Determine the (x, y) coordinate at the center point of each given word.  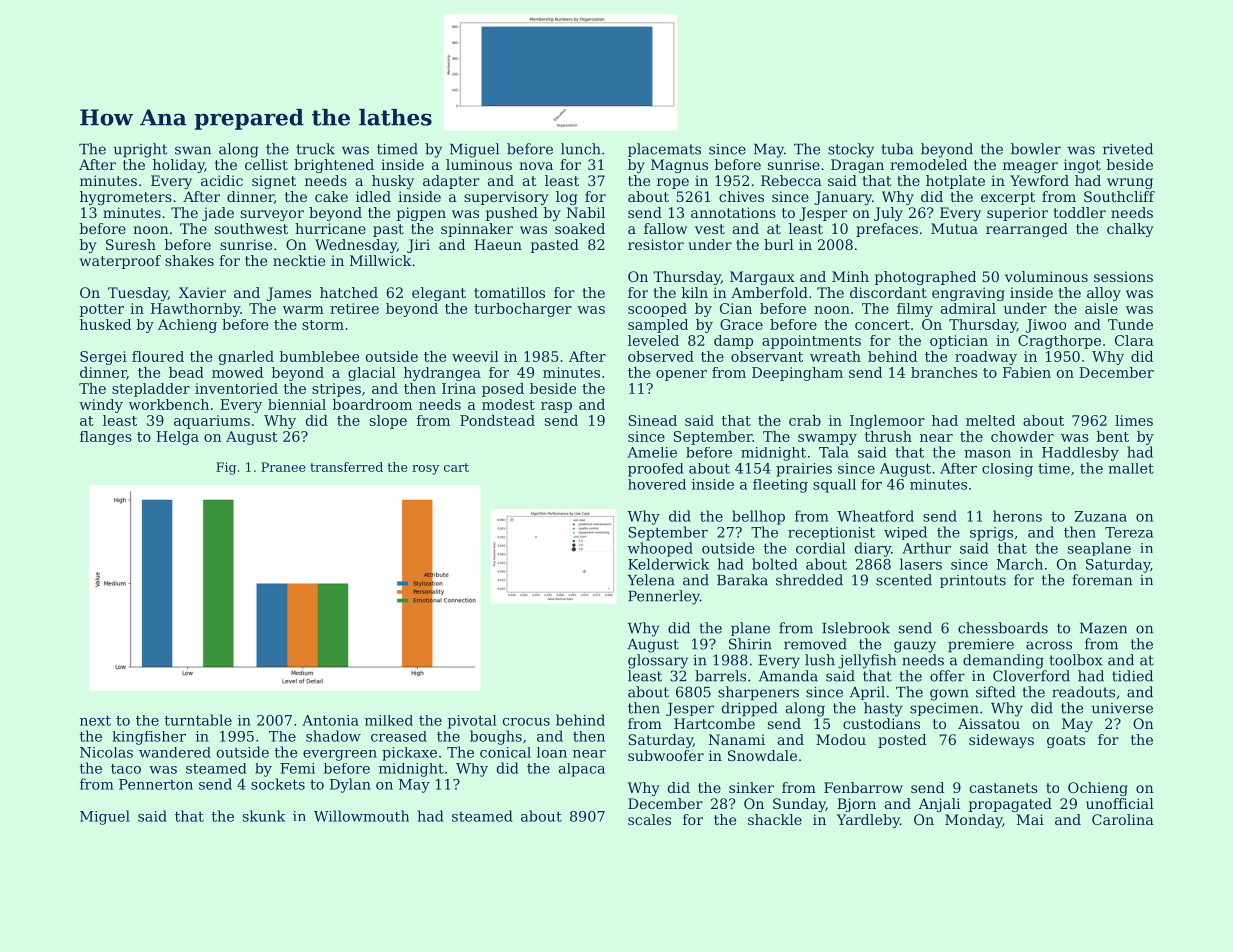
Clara (1134, 340)
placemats (664, 150)
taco (126, 769)
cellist (266, 164)
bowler (1036, 149)
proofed (656, 470)
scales (649, 819)
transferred (346, 467)
